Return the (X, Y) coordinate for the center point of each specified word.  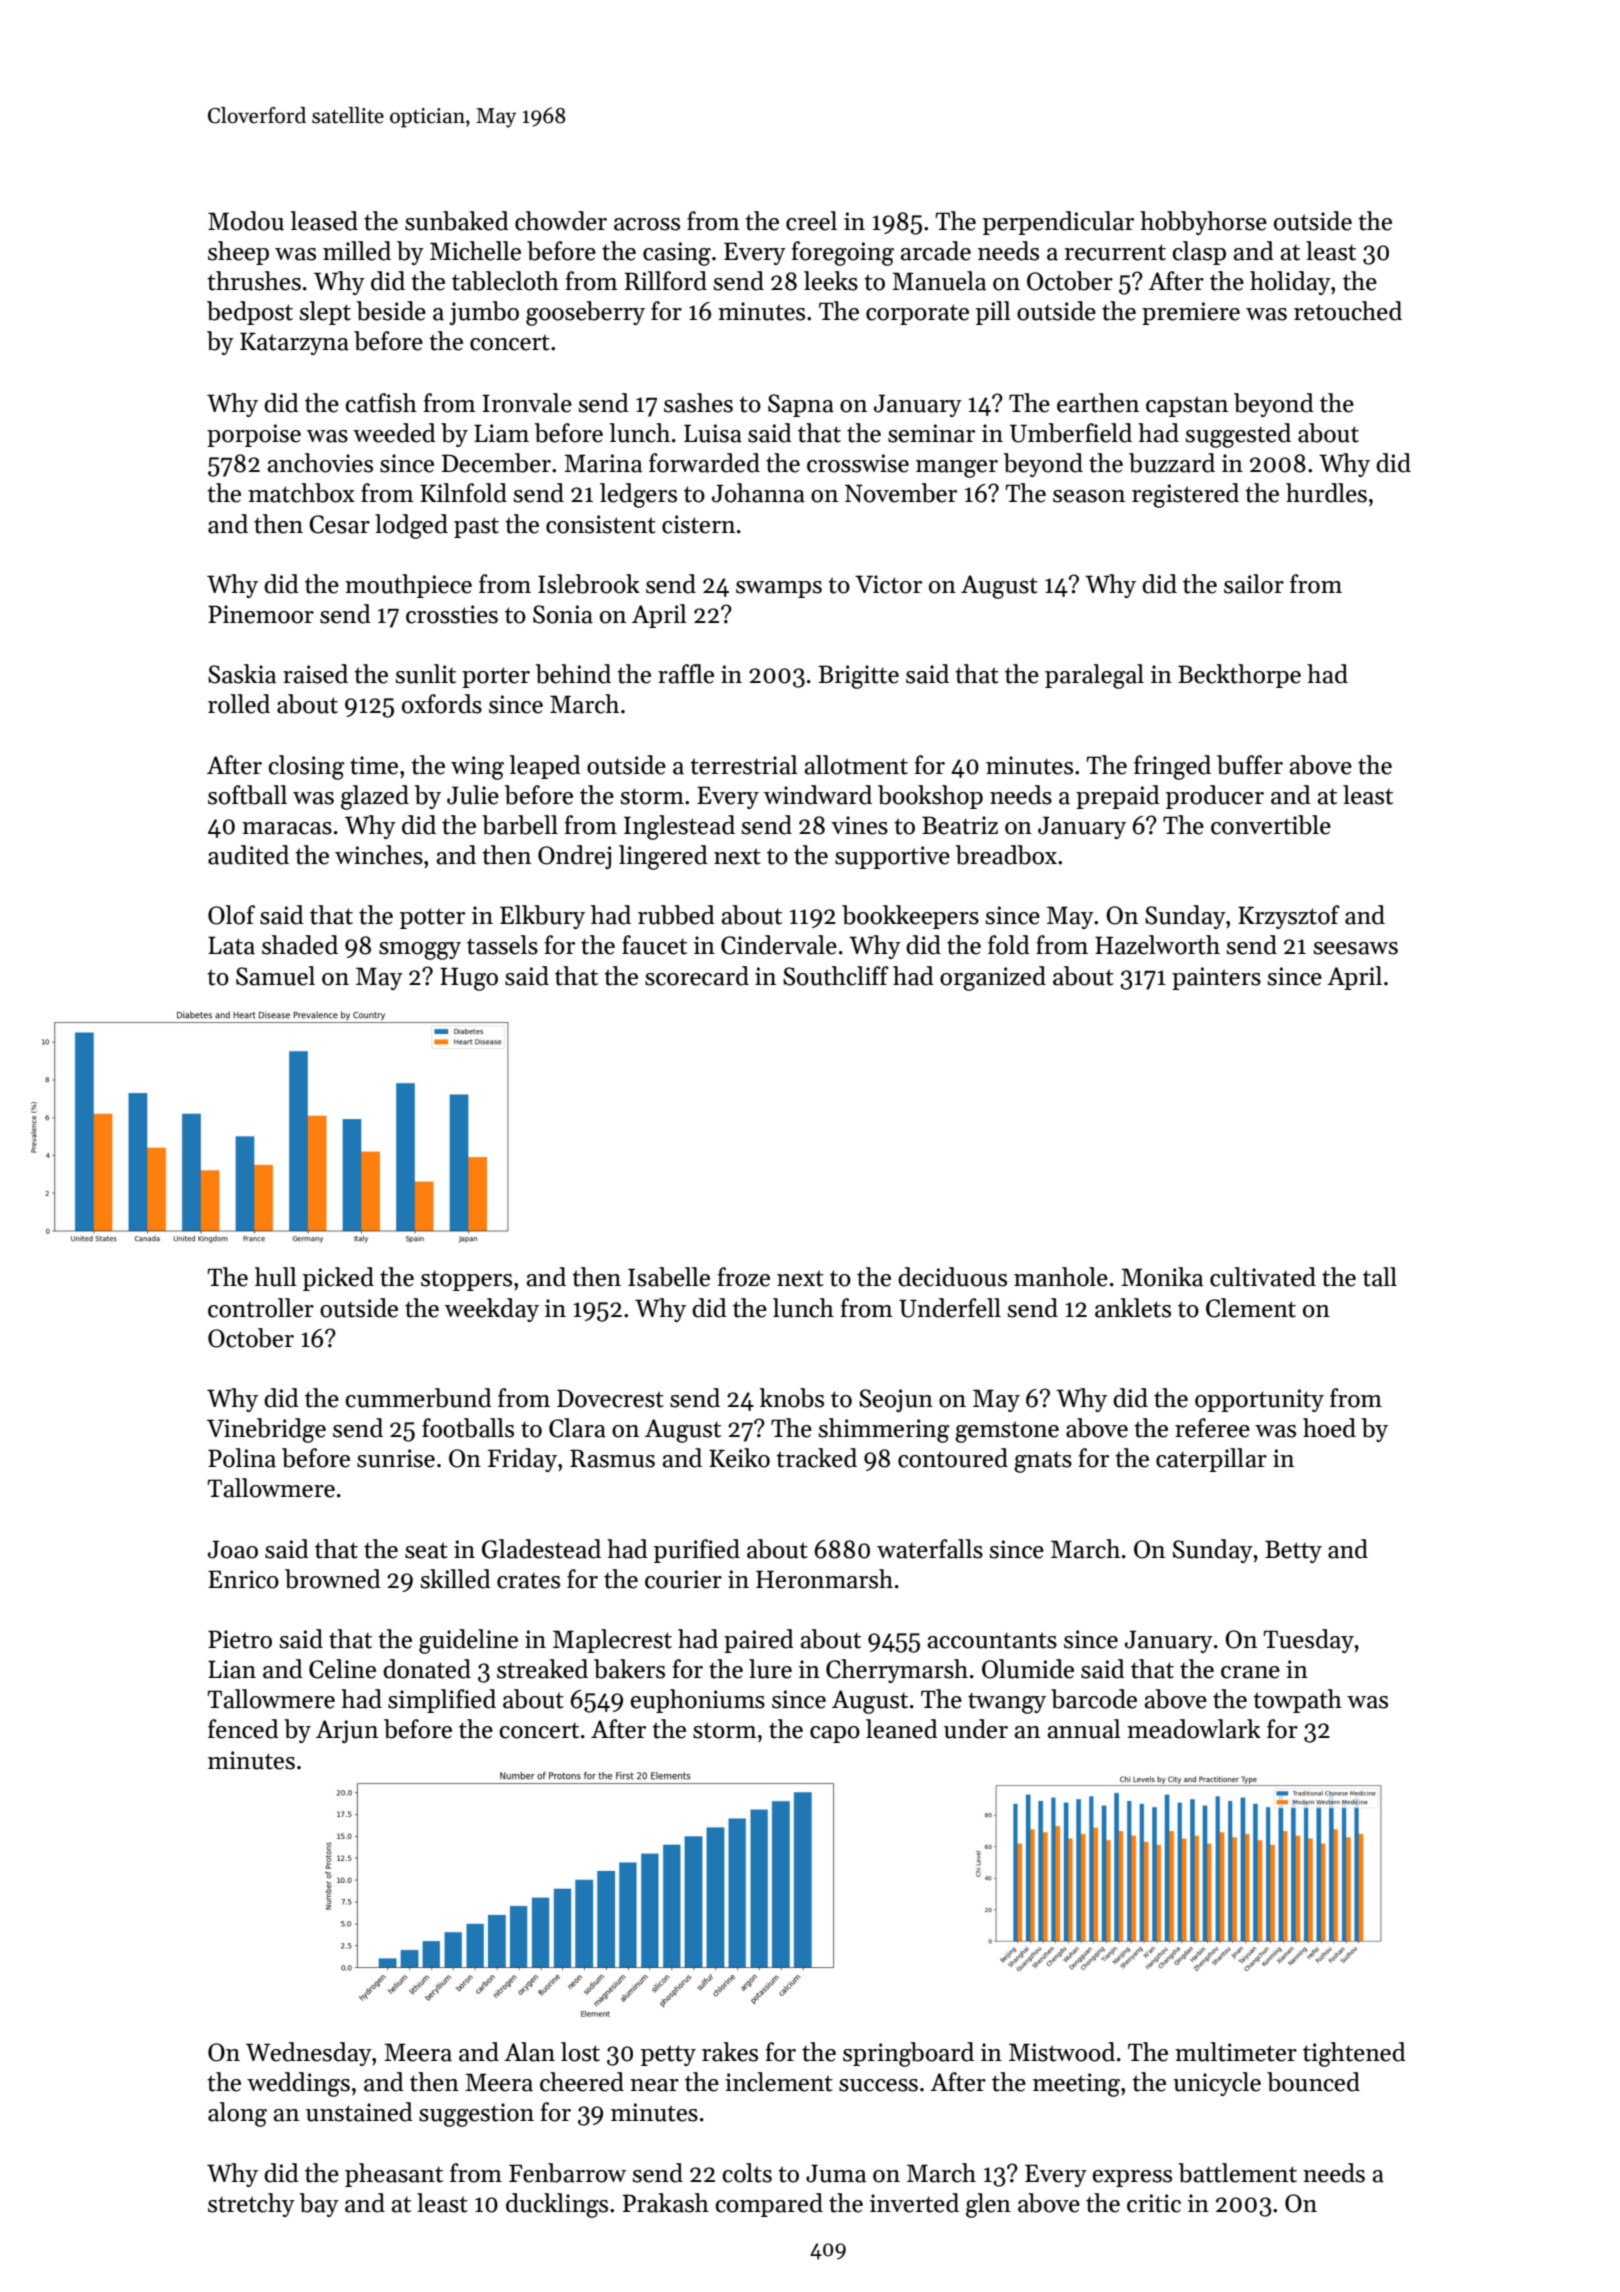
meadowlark (1194, 1729)
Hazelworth (1157, 945)
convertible (1271, 825)
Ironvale (527, 403)
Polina (242, 1458)
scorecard (697, 976)
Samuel (275, 976)
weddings (298, 2084)
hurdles (1326, 493)
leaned (902, 1729)
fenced (243, 1729)
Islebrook (589, 584)
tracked (816, 1458)
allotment (856, 765)
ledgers (638, 495)
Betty (1293, 1551)
